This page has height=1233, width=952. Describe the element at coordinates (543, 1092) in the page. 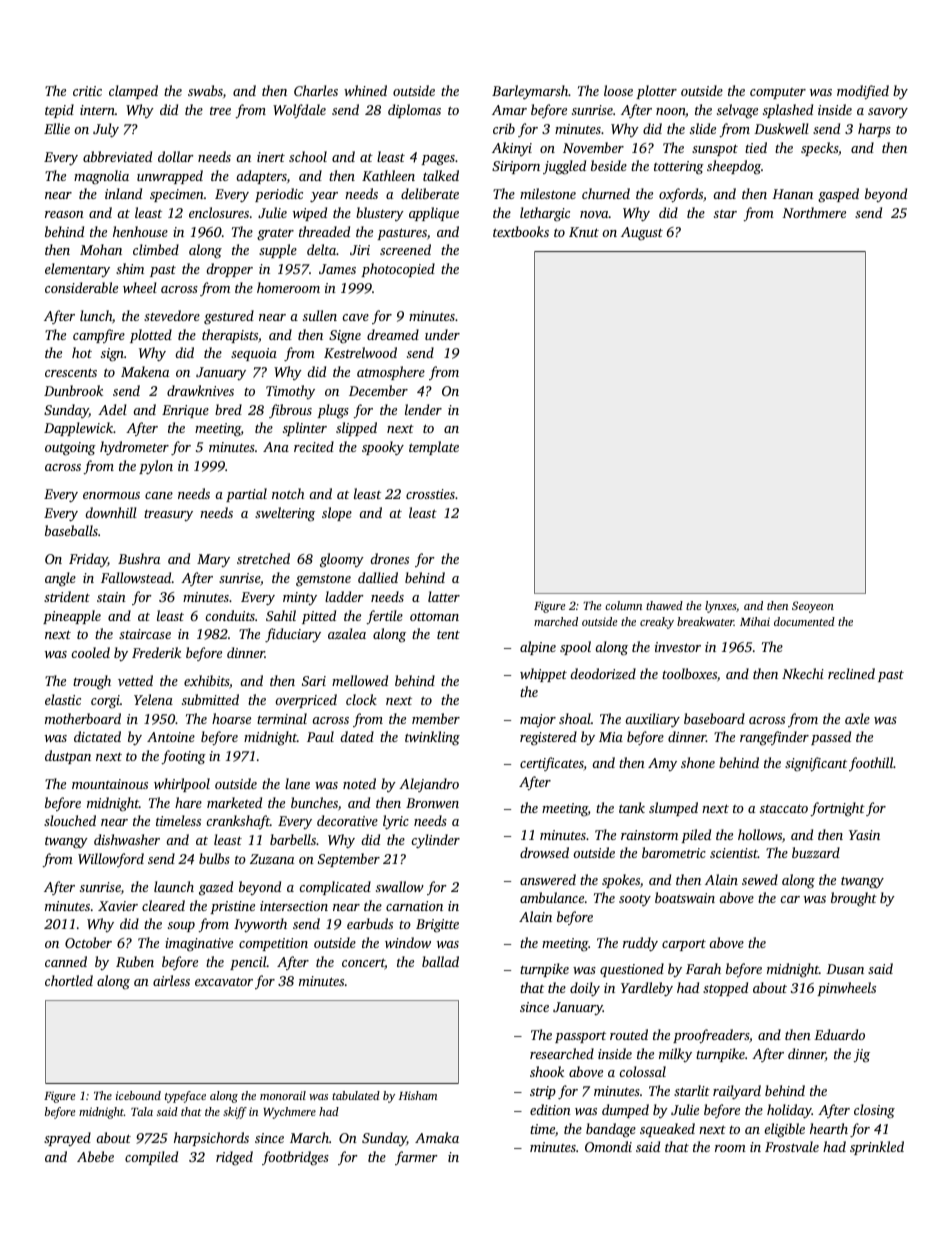

I see `strip` at that location.
